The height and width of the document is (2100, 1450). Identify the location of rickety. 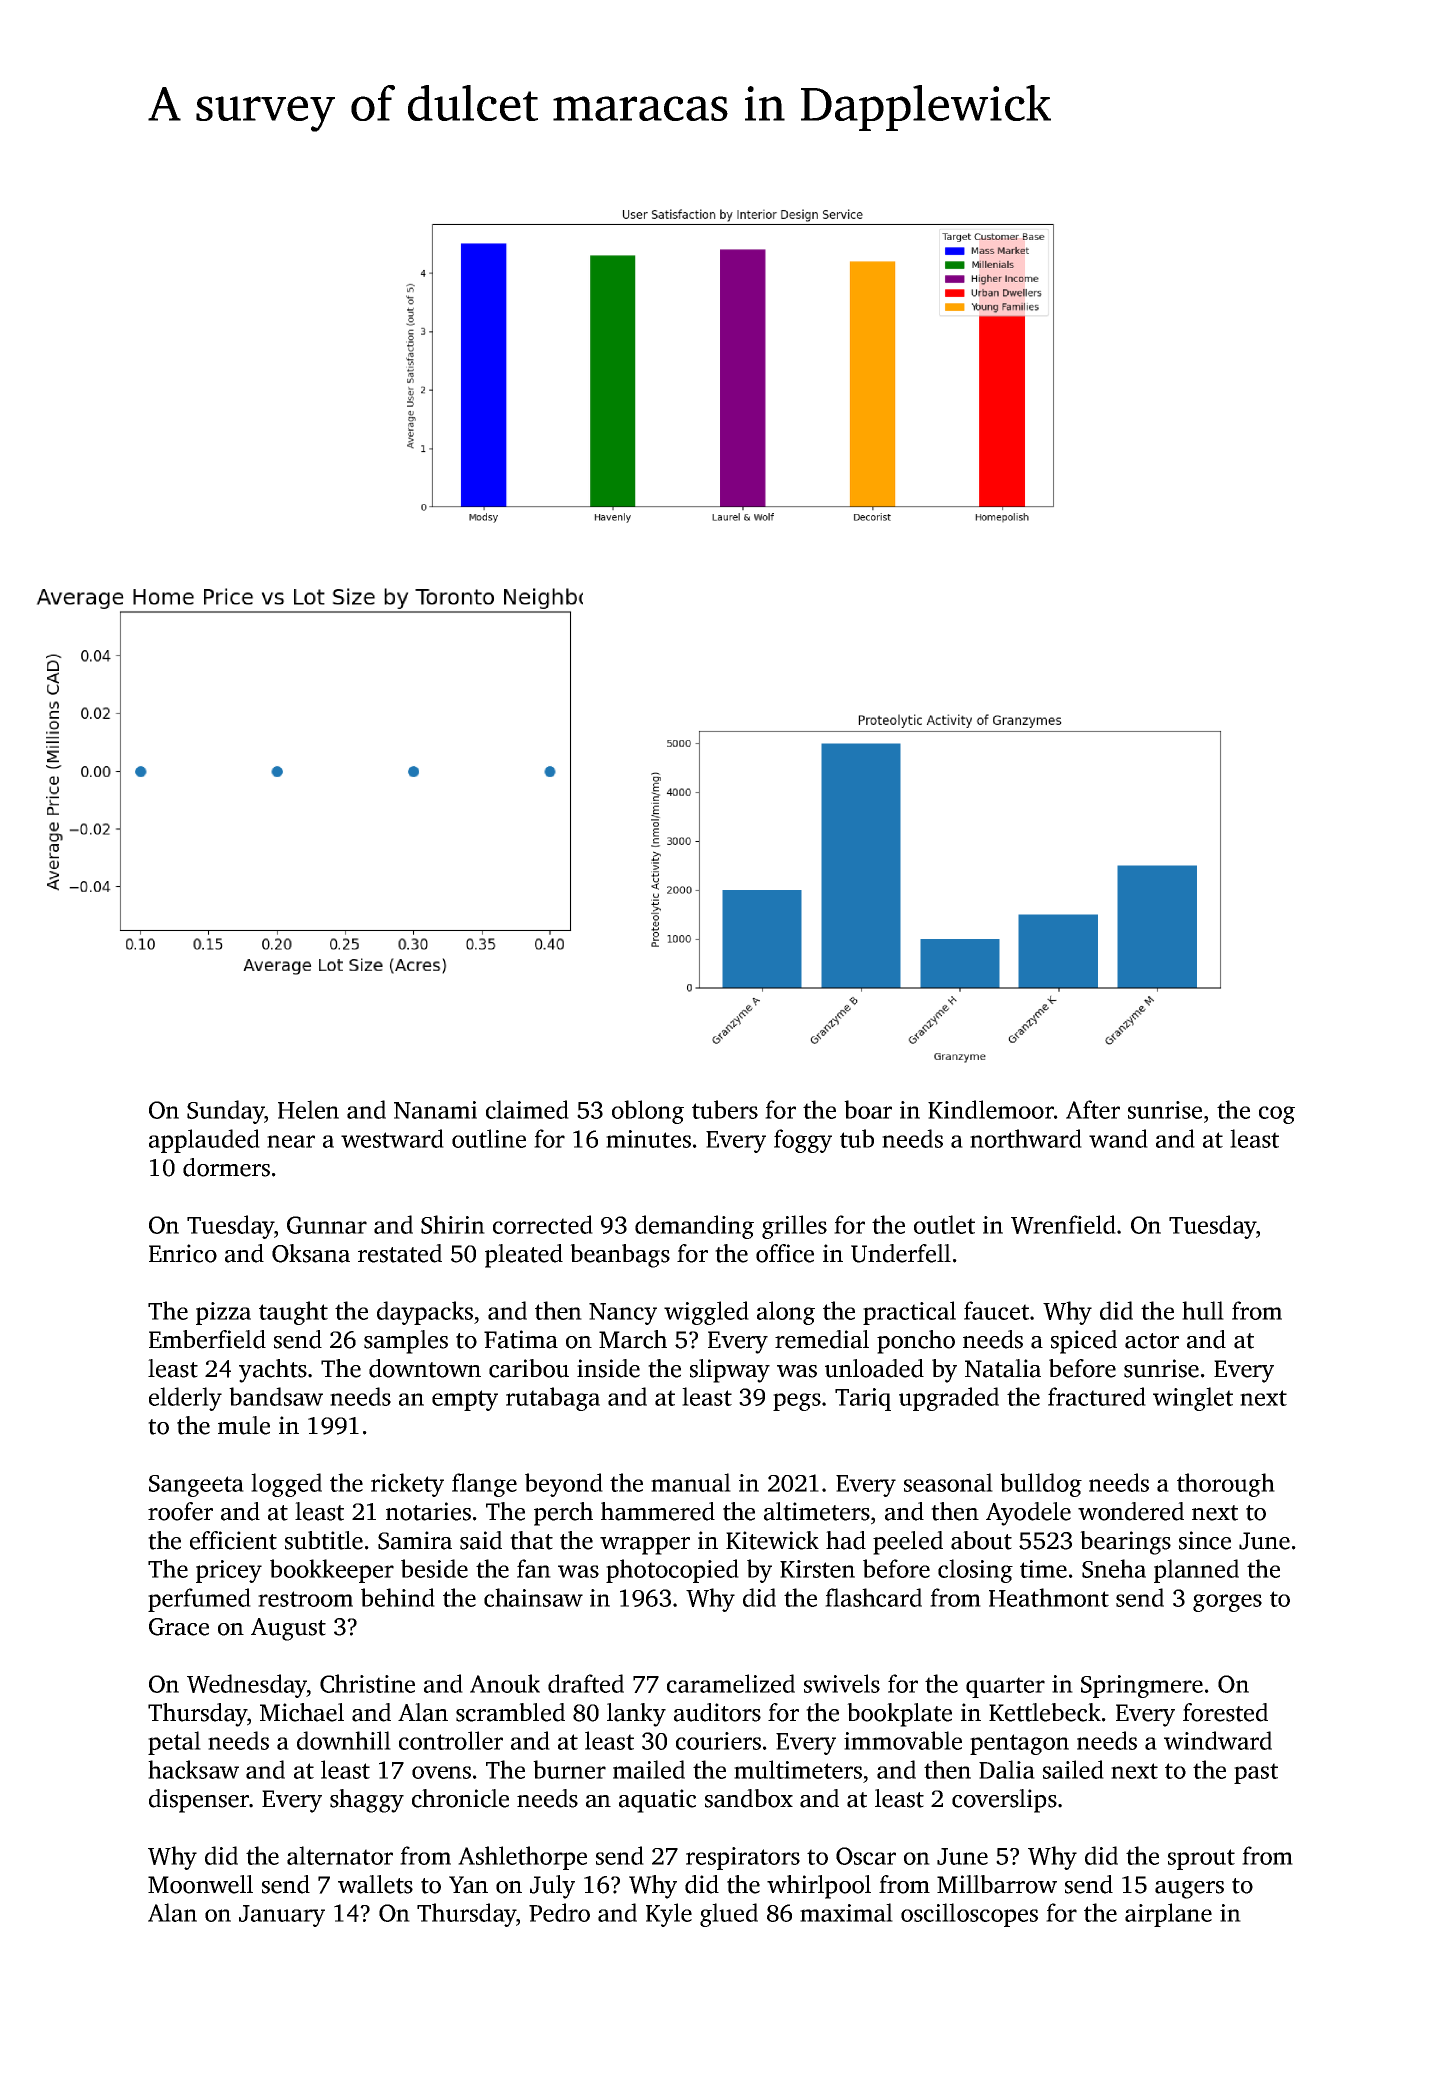
(407, 1485).
